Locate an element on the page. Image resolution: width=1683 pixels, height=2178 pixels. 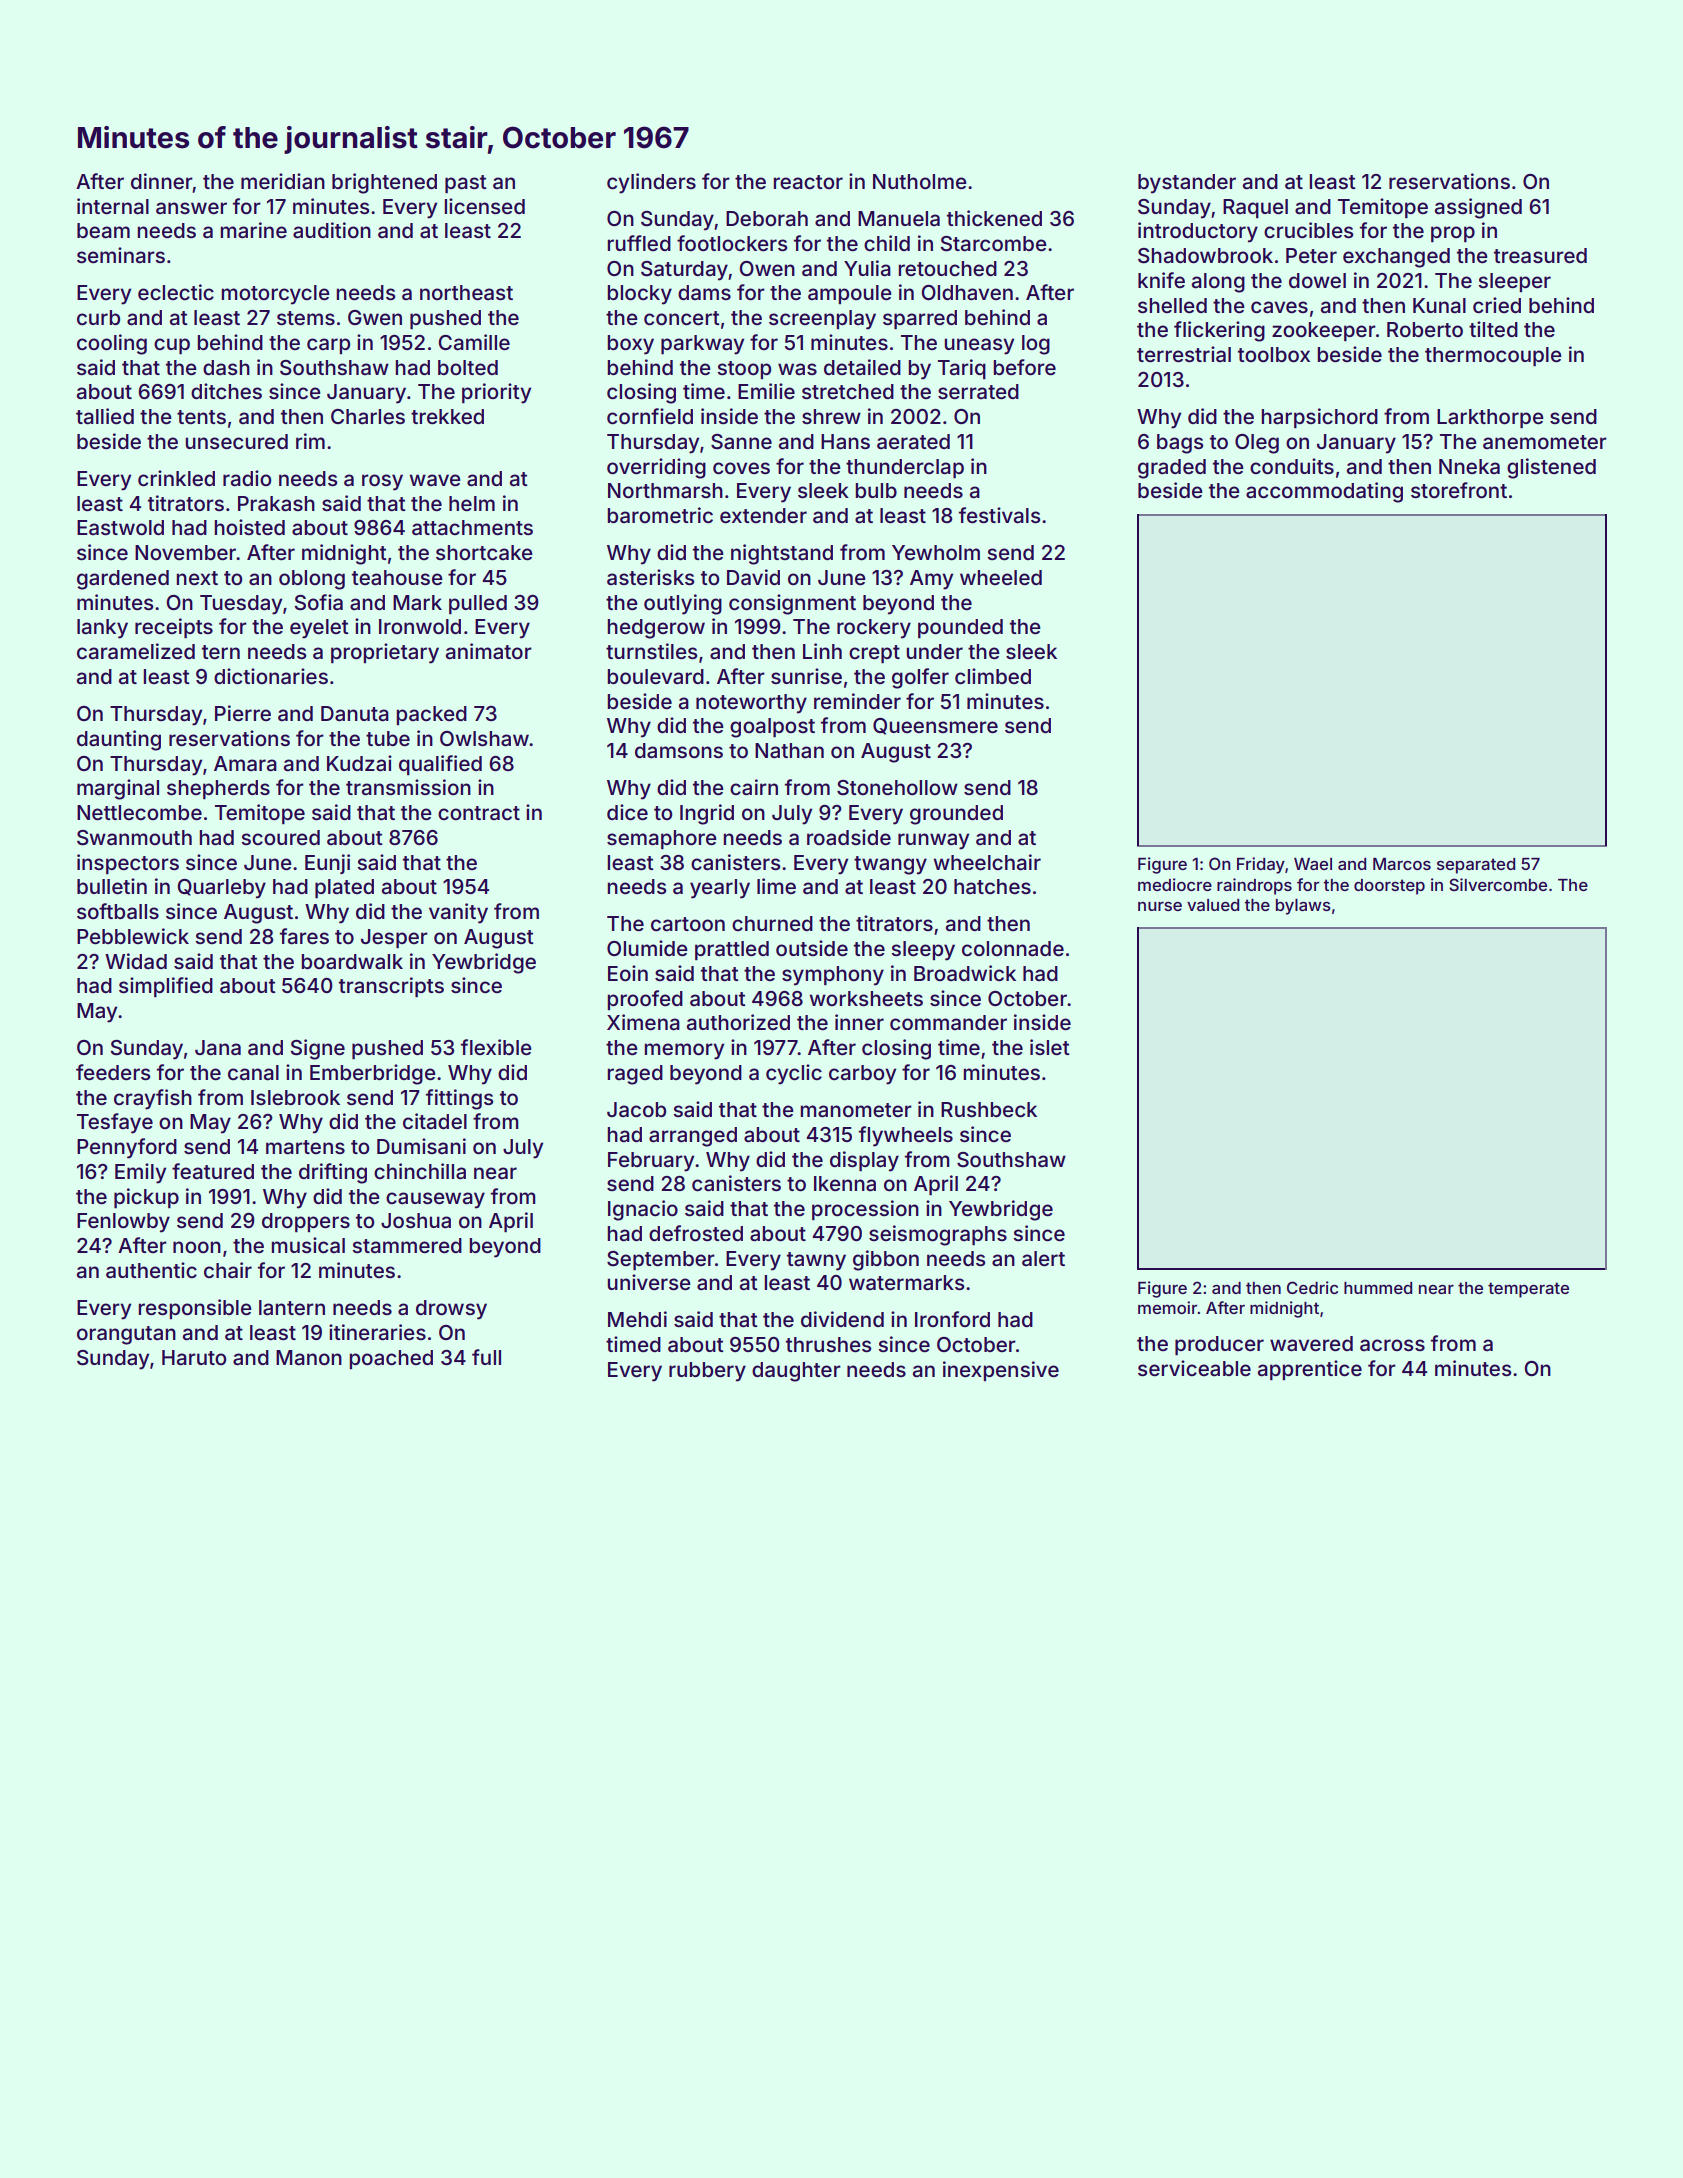
wheeled is located at coordinates (1001, 577).
